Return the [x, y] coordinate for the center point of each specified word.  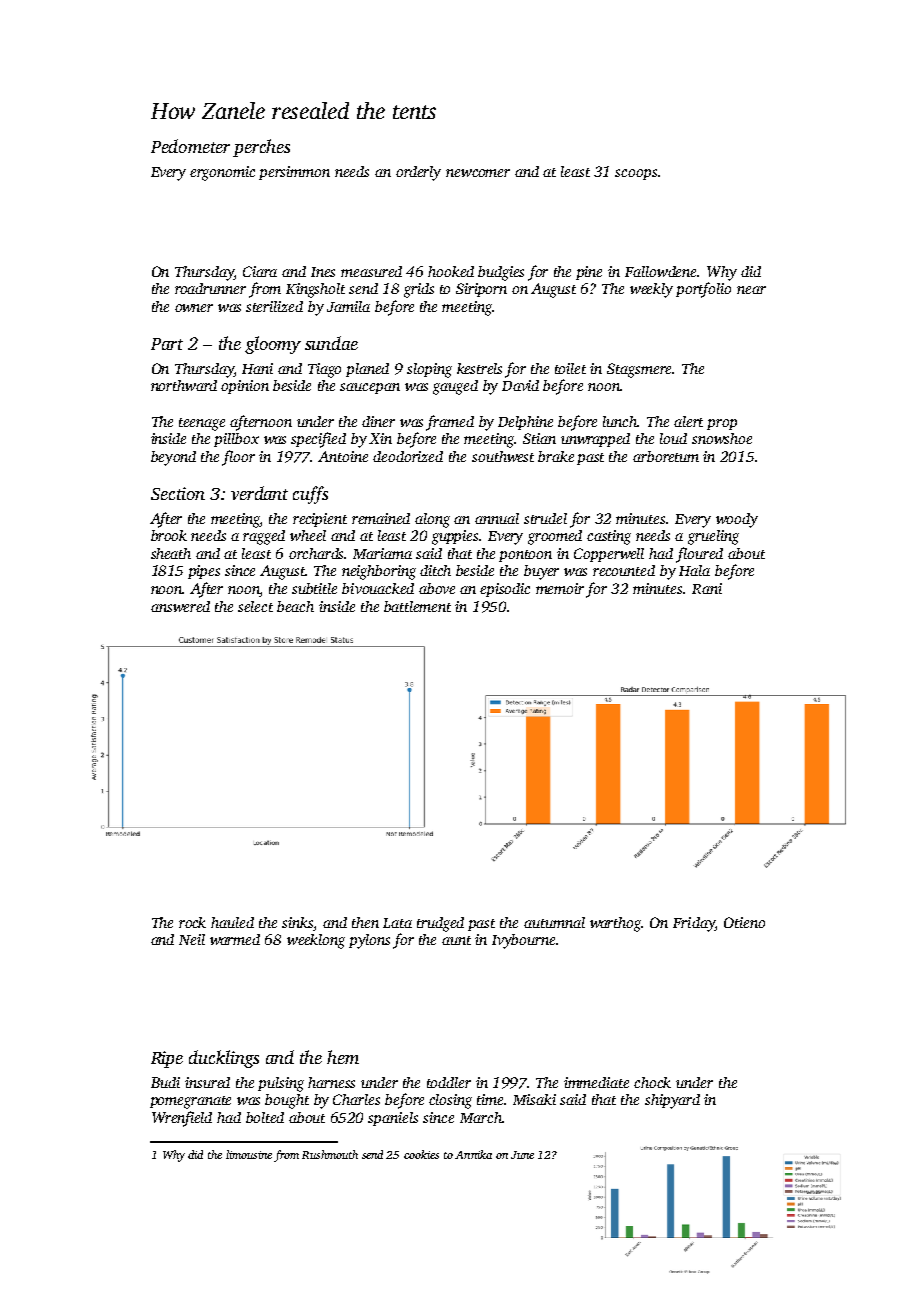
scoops [636, 174]
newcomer [478, 173]
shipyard [672, 1101]
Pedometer [190, 146]
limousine [249, 1154]
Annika [473, 1154]
